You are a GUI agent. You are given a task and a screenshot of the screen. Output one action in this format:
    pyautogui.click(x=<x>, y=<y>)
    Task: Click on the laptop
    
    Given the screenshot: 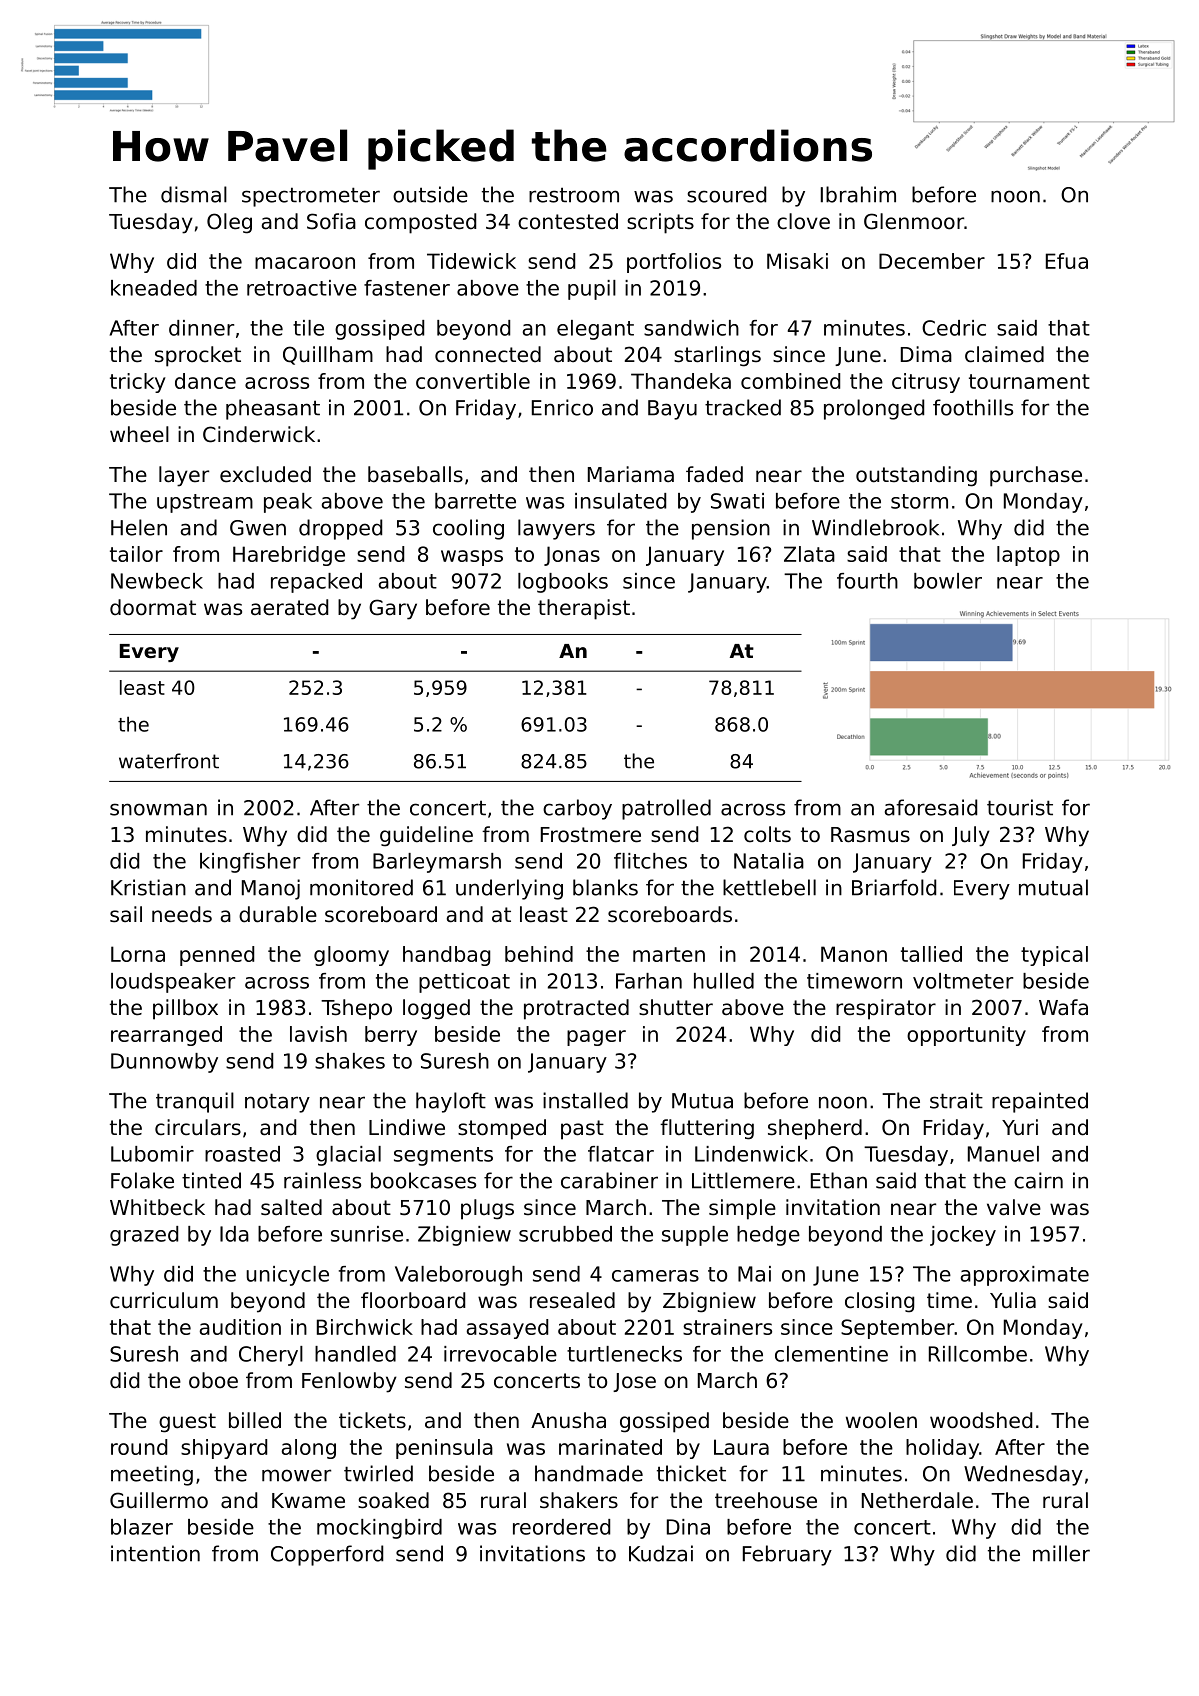 What is the action you would take?
    pyautogui.click(x=1028, y=556)
